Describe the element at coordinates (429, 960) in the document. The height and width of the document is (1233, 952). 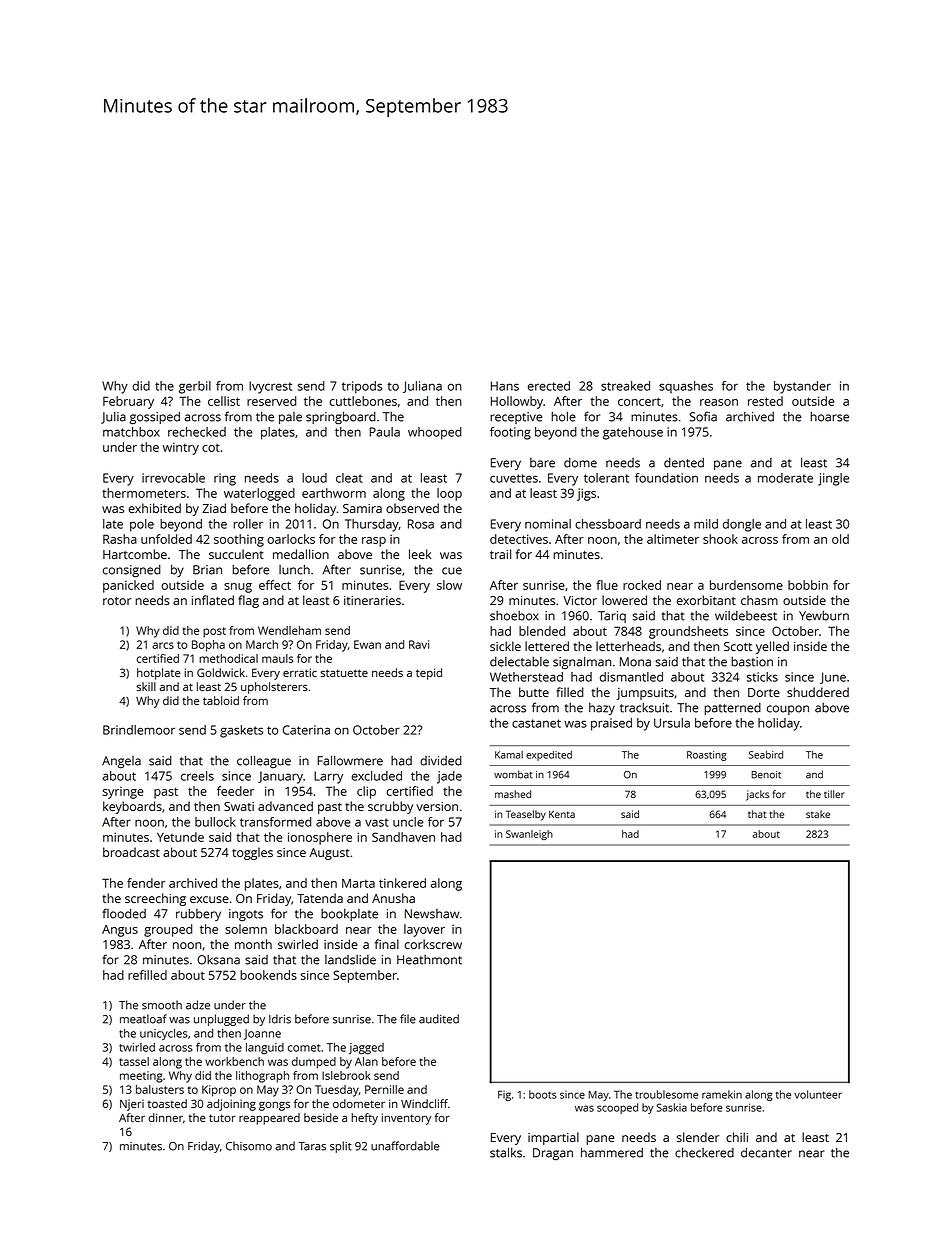
I see `Heathmont` at that location.
